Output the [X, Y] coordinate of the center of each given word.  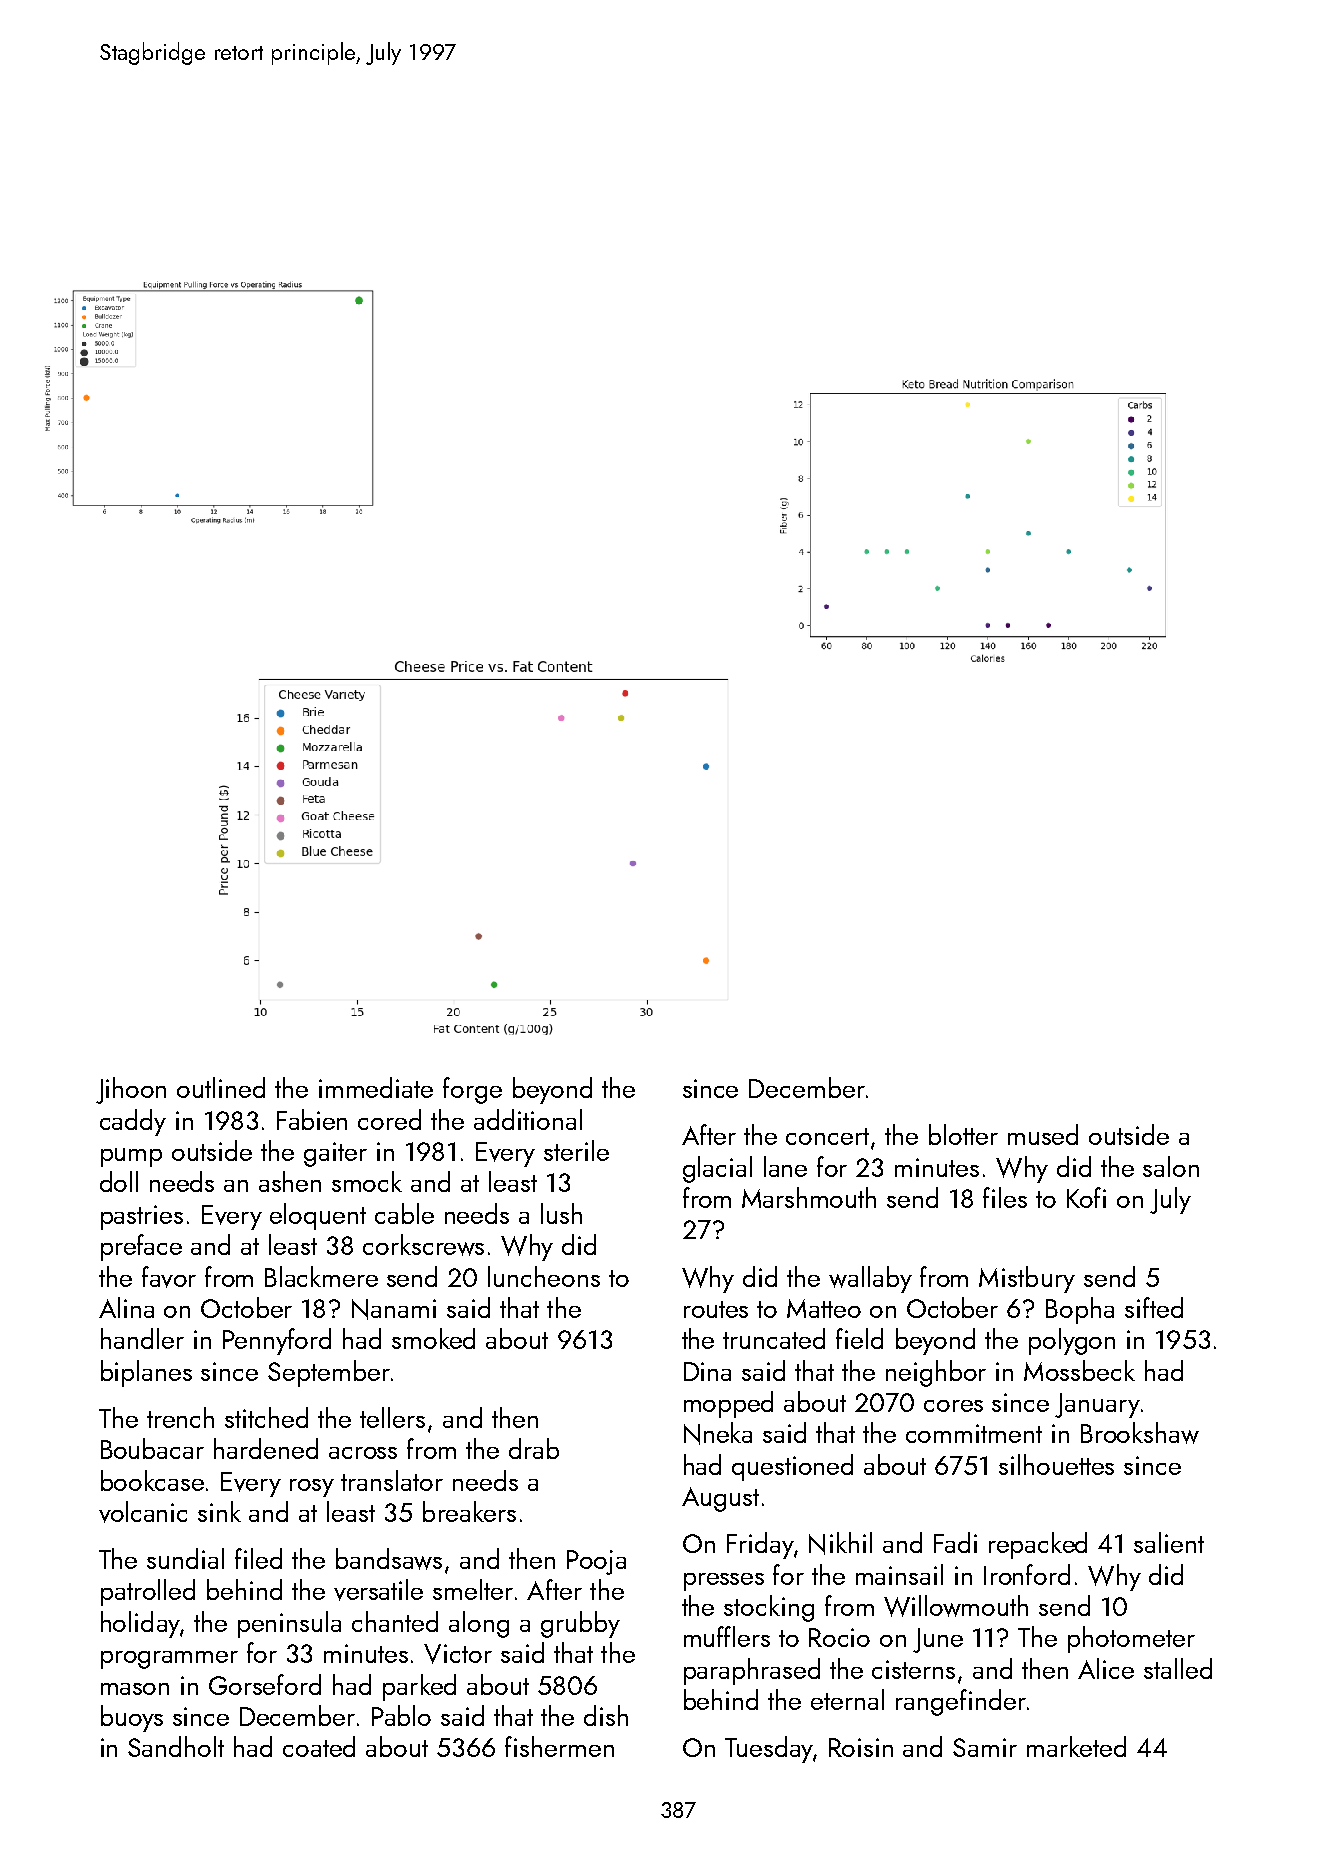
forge [472, 1090]
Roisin [861, 1747]
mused [1043, 1134]
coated [319, 1746]
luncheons [544, 1276]
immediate [376, 1087]
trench [180, 1417]
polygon [1072, 1341]
